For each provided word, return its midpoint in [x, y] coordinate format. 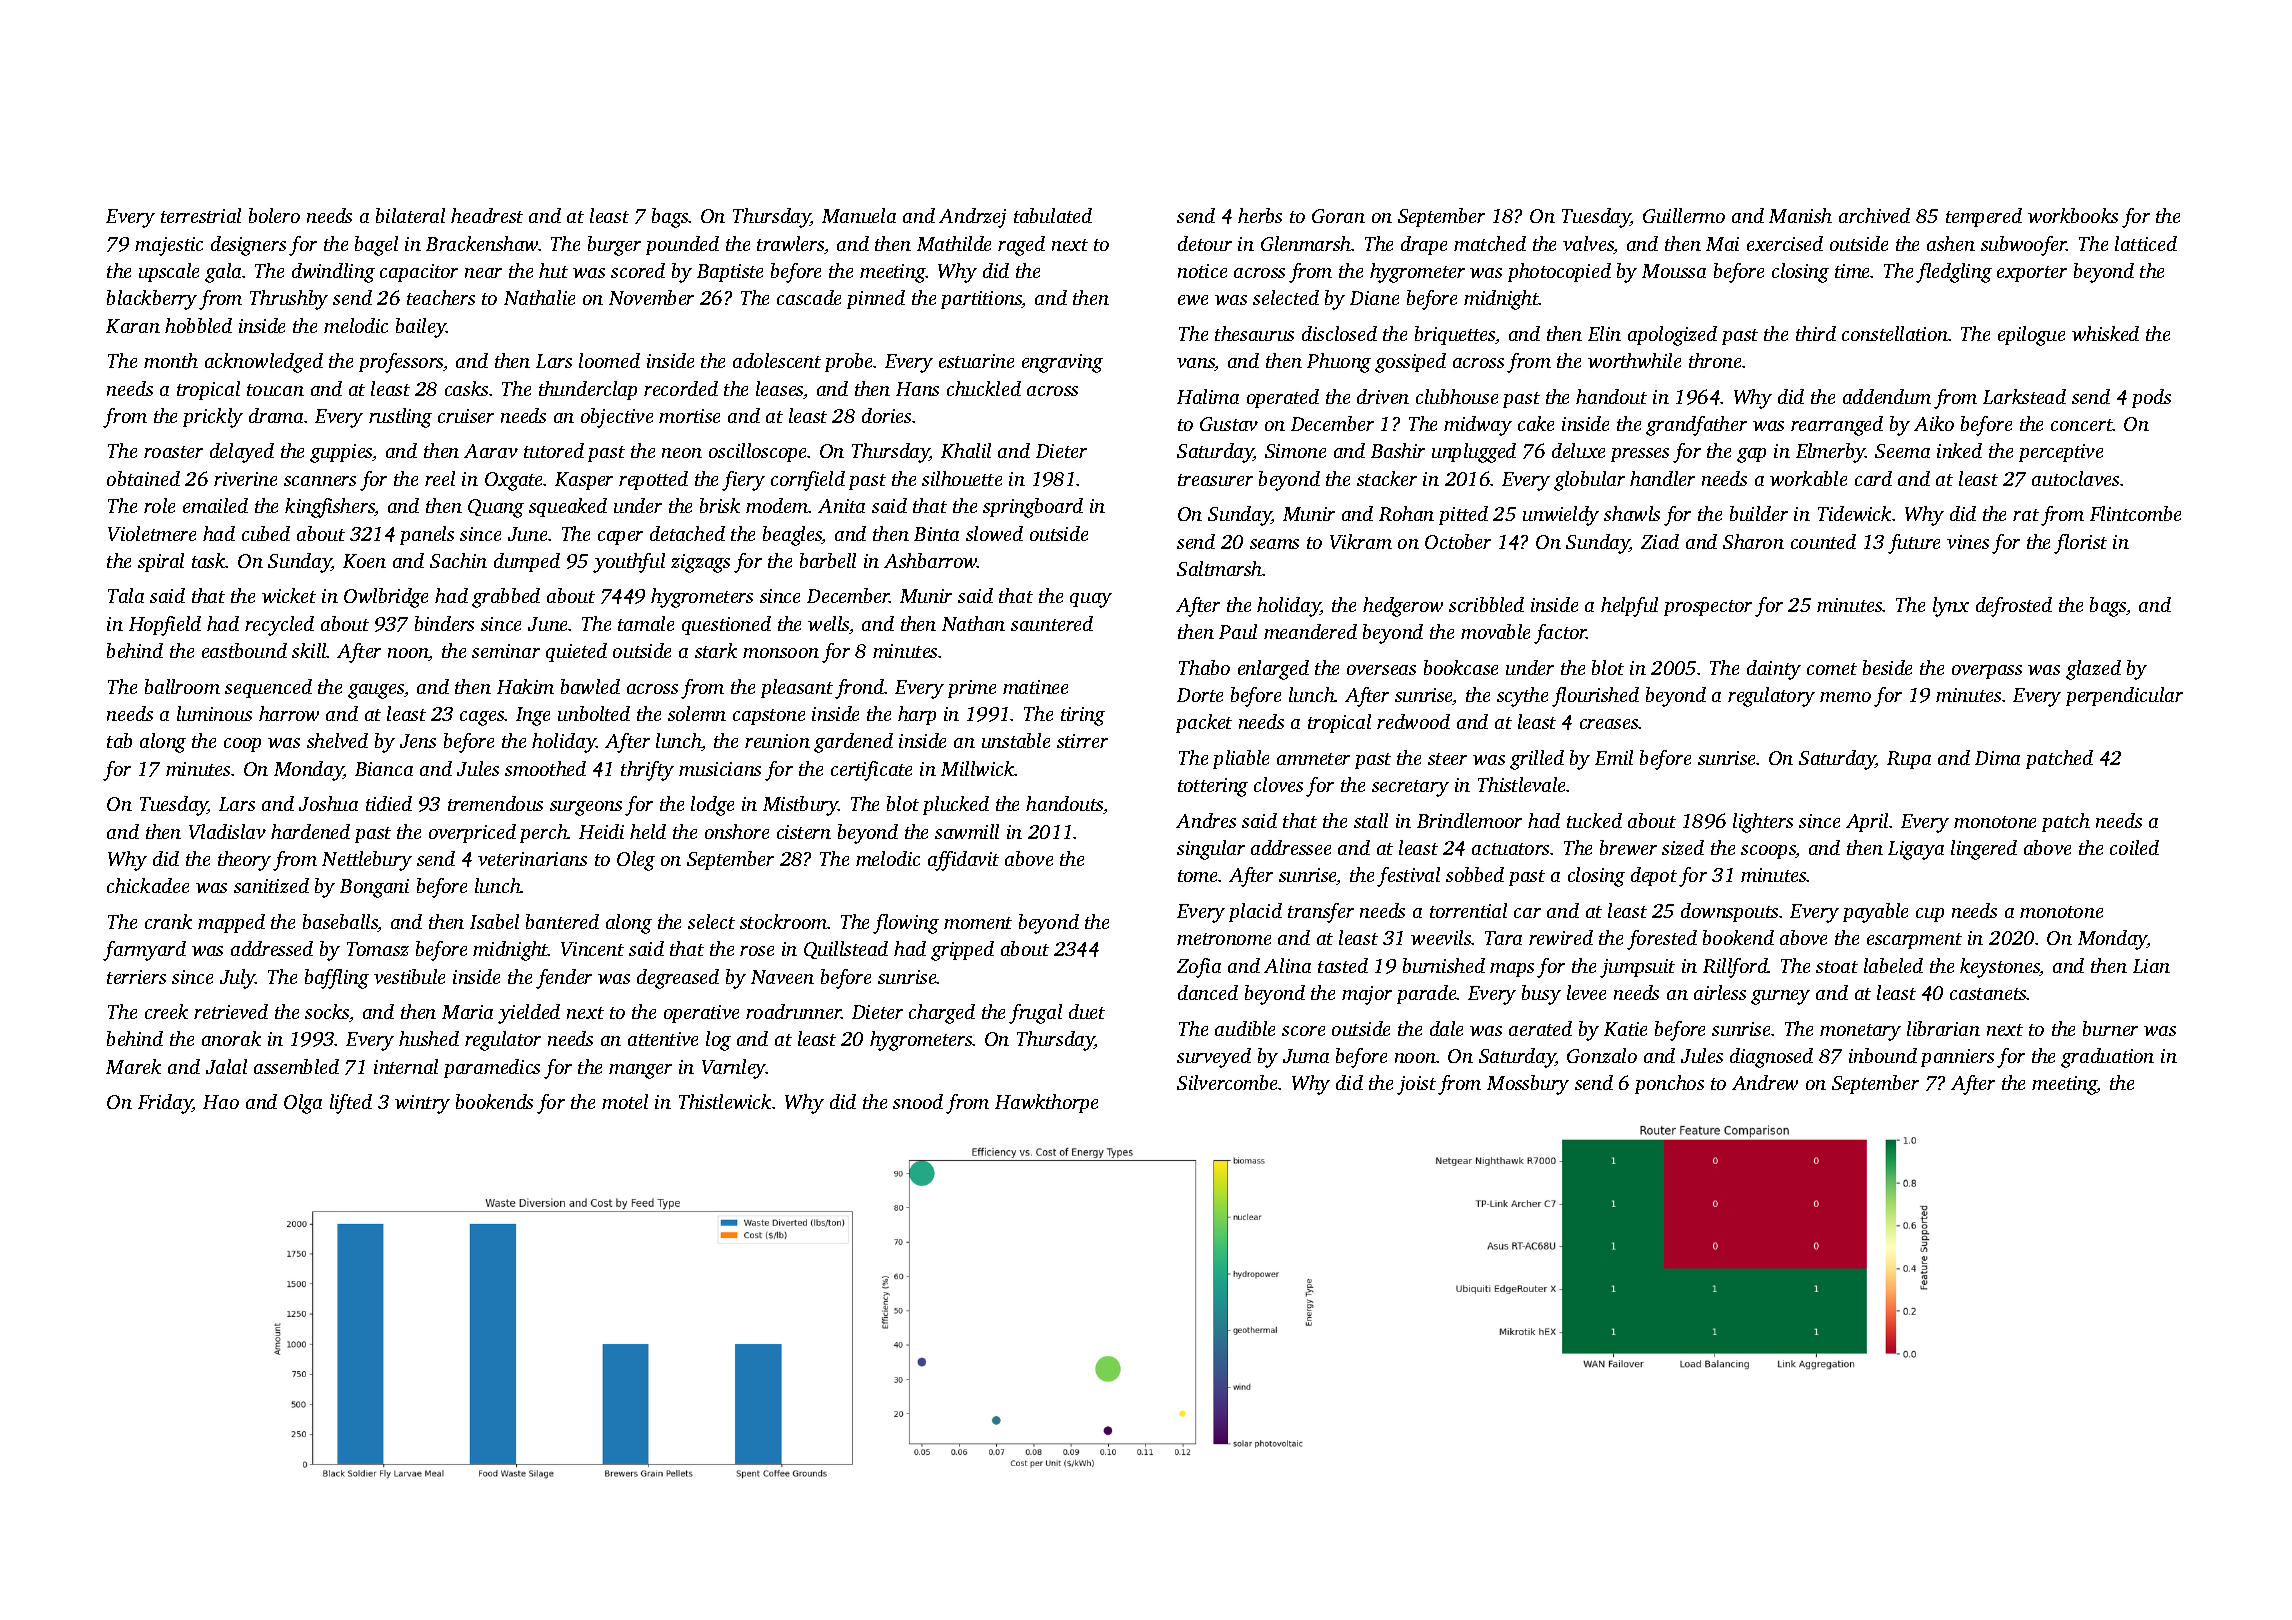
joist [1416, 1085]
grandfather [1696, 426]
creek [166, 1011]
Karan [133, 326]
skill [309, 650]
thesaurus [1254, 333]
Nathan [973, 623]
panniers [1957, 1058]
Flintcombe [2135, 513]
